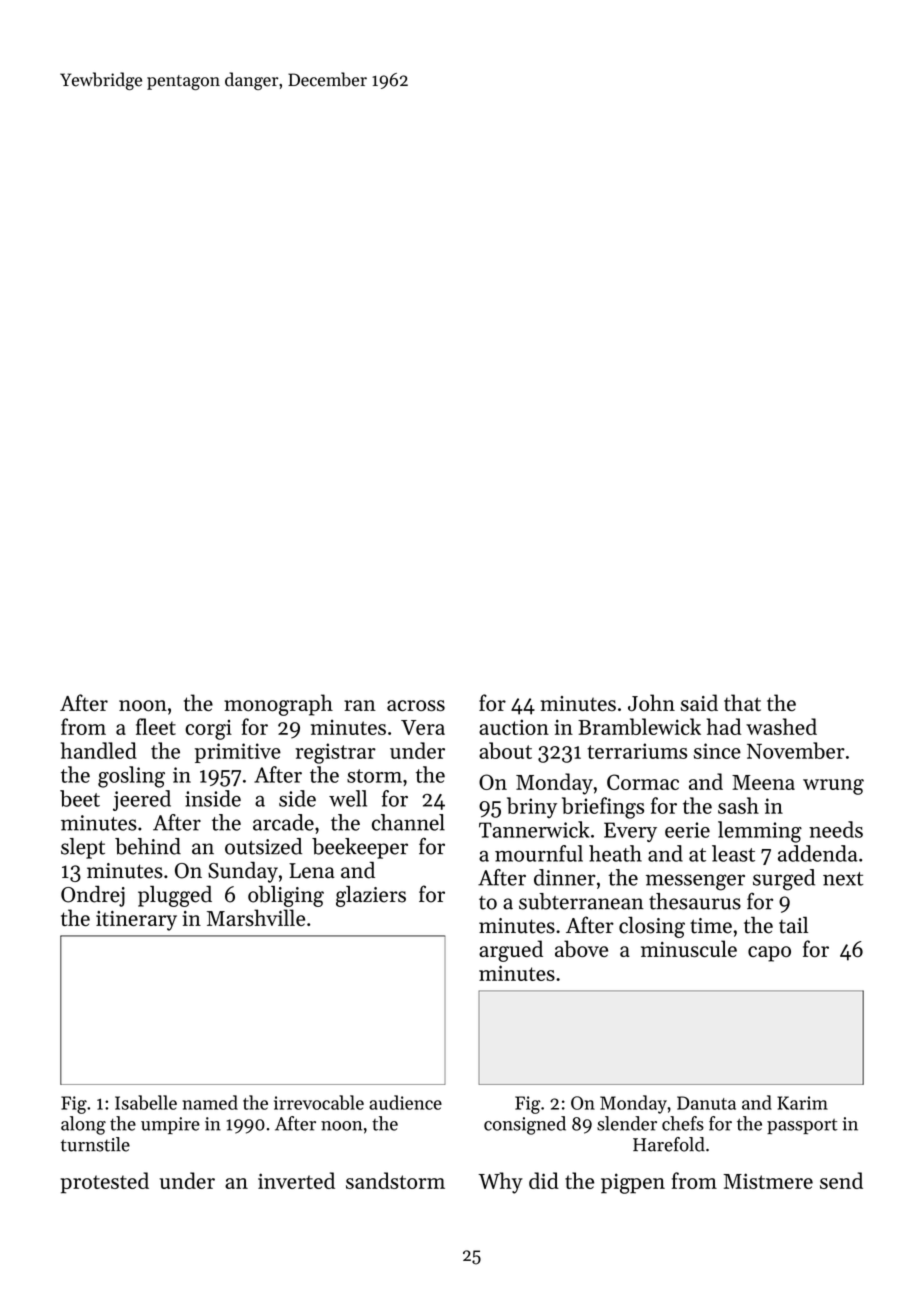 This page has height=1314, width=924. Describe the element at coordinates (416, 705) in the page. I see `across` at that location.
